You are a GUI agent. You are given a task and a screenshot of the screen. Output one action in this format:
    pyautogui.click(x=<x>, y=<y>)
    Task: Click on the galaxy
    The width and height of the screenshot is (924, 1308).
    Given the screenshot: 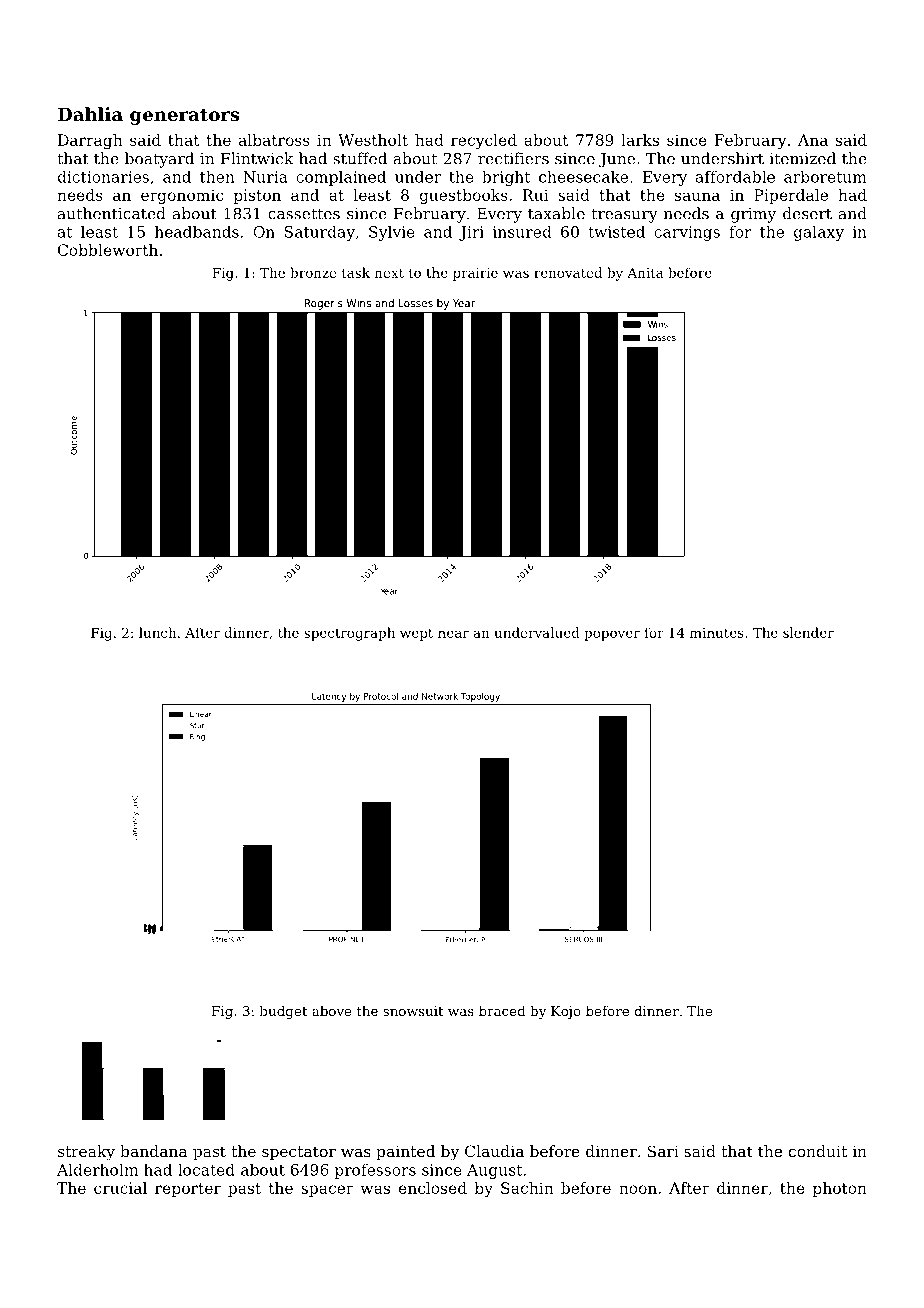 What is the action you would take?
    pyautogui.click(x=819, y=233)
